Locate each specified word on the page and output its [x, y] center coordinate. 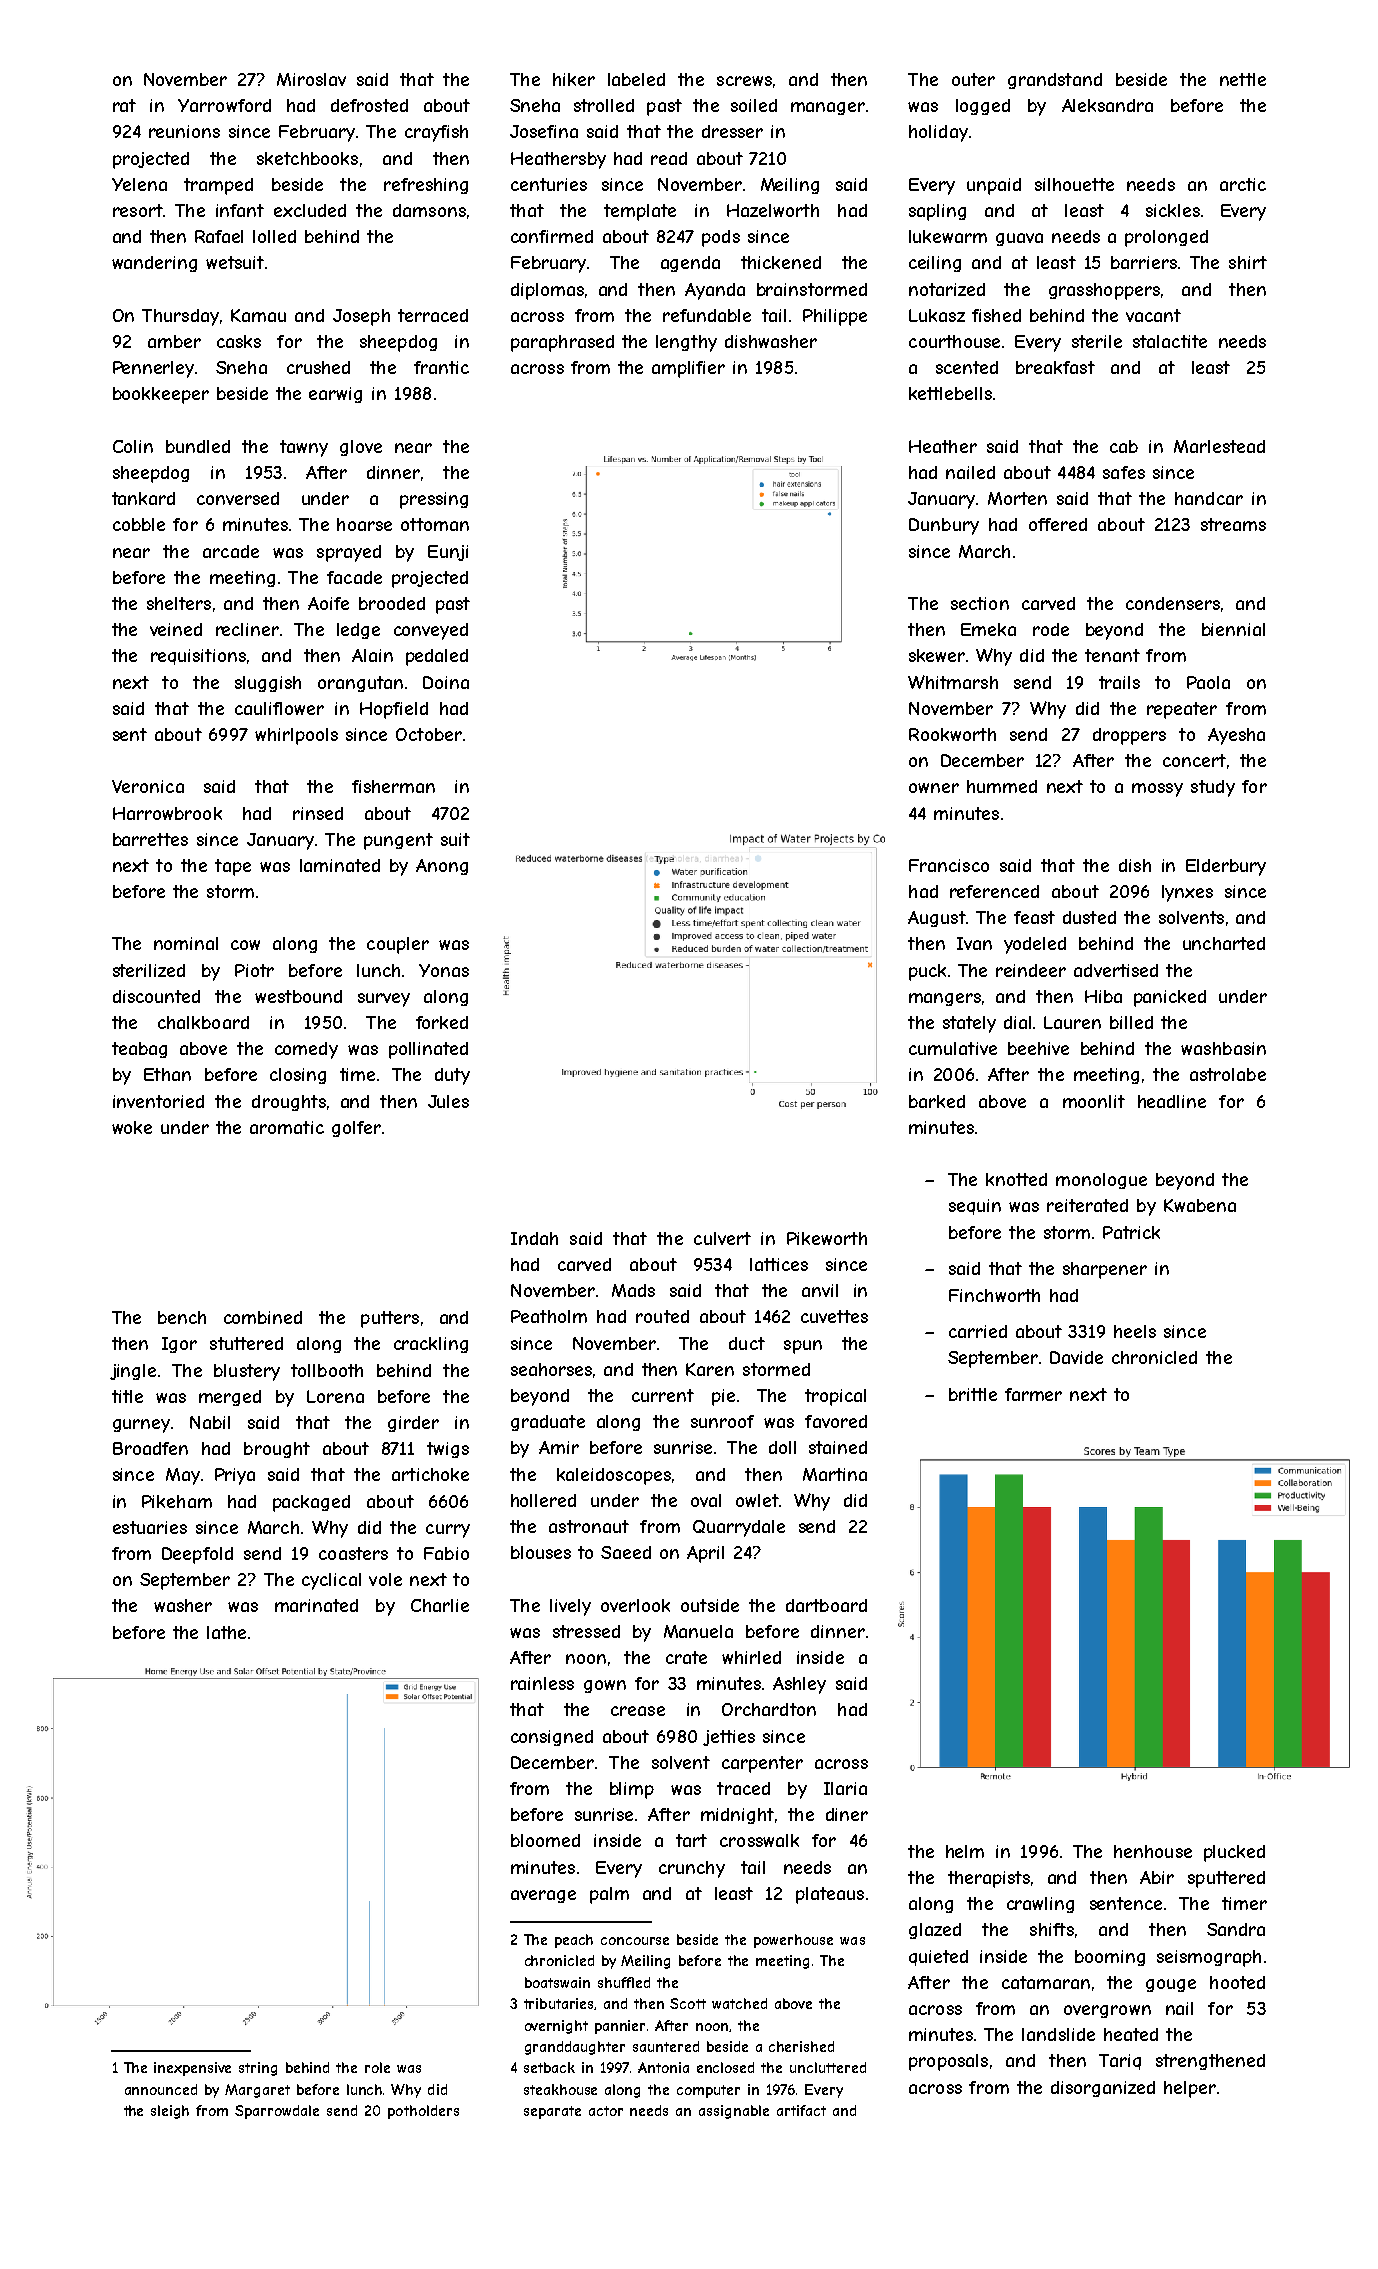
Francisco [949, 865]
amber [174, 341]
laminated [340, 865]
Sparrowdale [277, 2112]
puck [927, 972]
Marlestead [1219, 446]
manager [828, 108]
